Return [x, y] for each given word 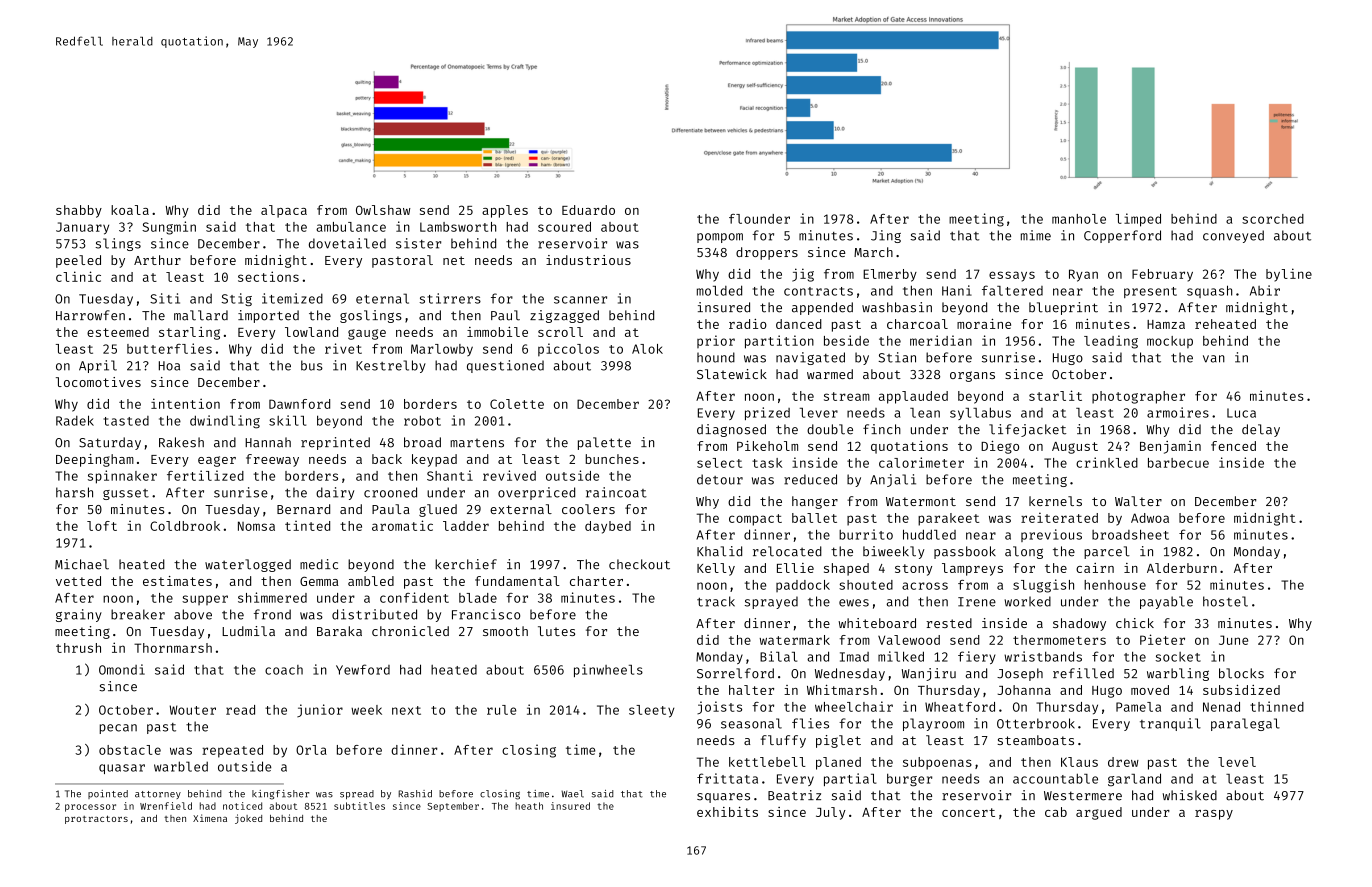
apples [505, 211]
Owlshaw [383, 210]
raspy [1214, 815]
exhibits [727, 812]
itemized [292, 298]
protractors [96, 819]
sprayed [771, 602]
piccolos [568, 350]
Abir [1265, 290]
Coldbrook [185, 526]
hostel [1225, 601]
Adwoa [1150, 518]
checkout [639, 564]
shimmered [272, 597]
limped [1138, 220]
